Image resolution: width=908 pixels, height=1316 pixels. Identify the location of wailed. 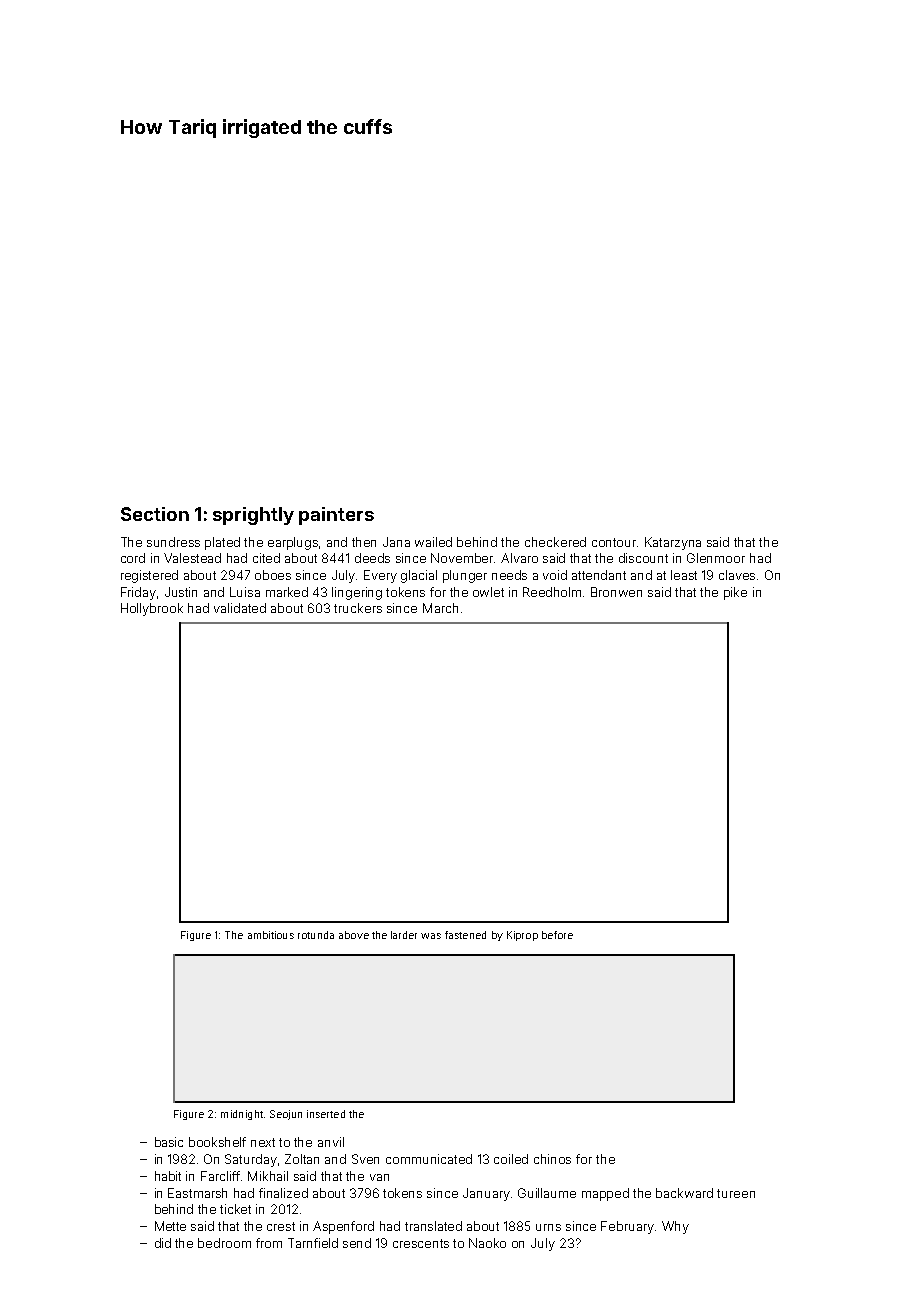
(433, 542).
